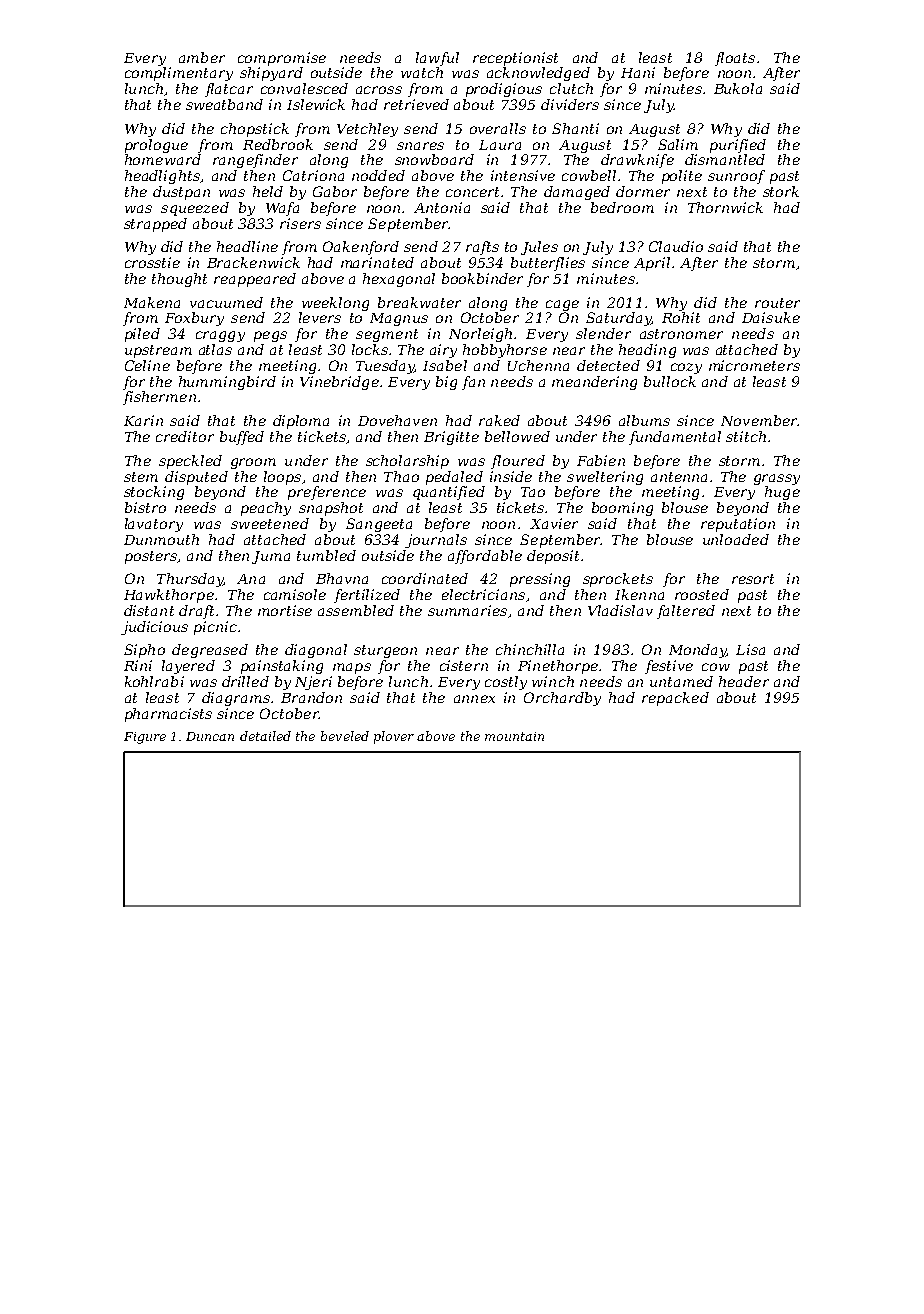 This screenshot has width=924, height=1314. I want to click on sprockets, so click(618, 580).
